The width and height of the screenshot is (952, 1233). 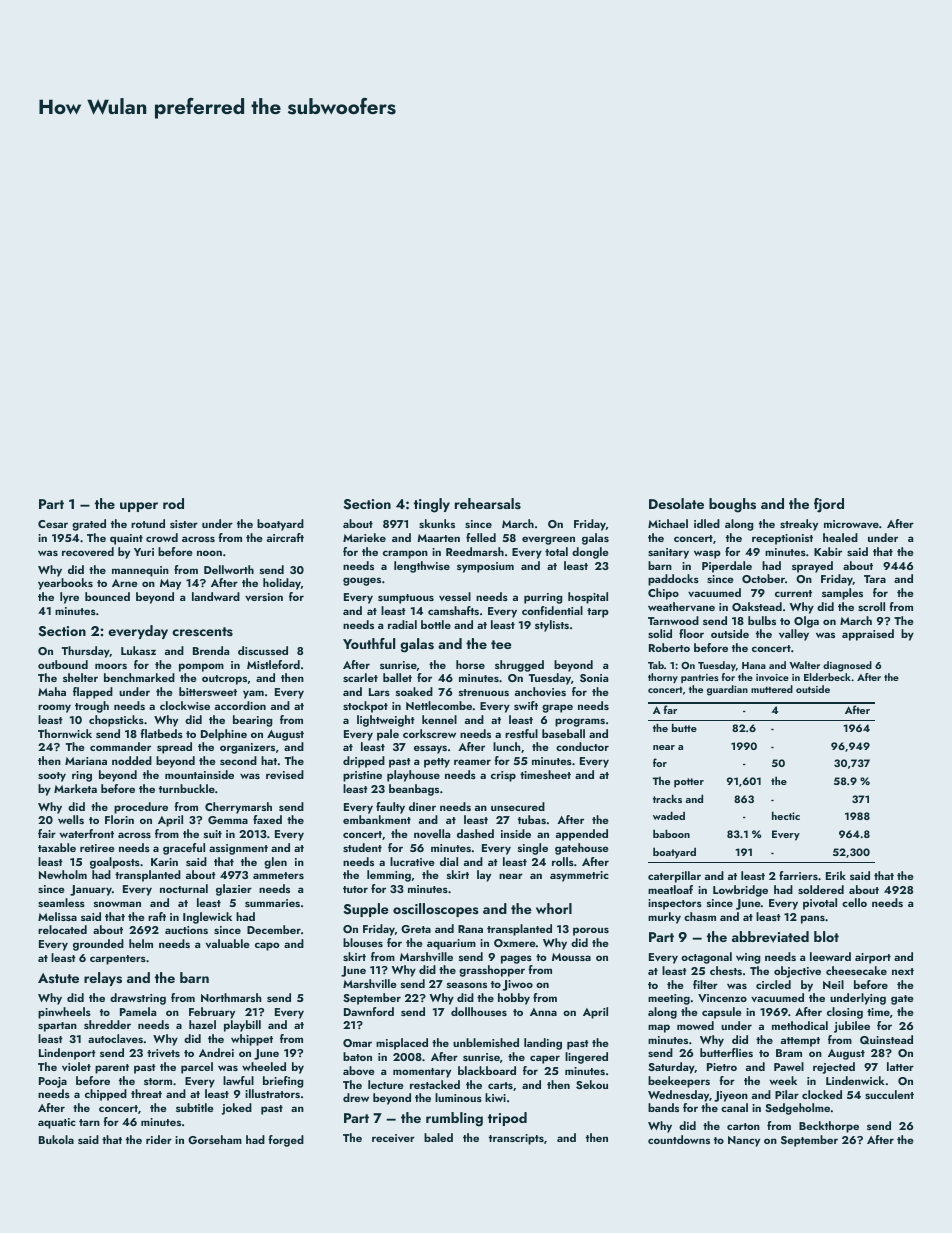 What do you see at coordinates (681, 606) in the screenshot?
I see `weathervane` at bounding box center [681, 606].
